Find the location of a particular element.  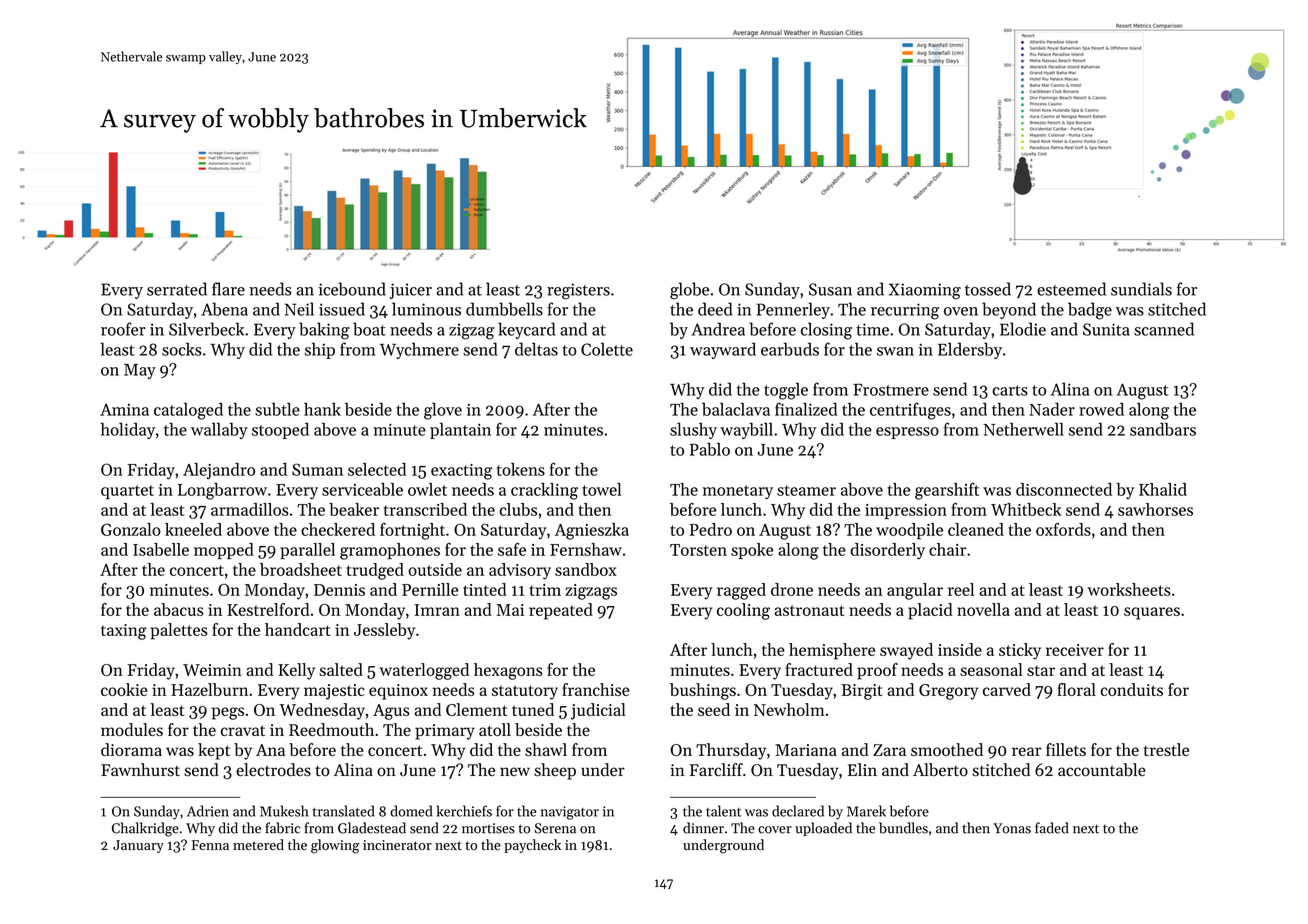

glowing is located at coordinates (335, 846).
